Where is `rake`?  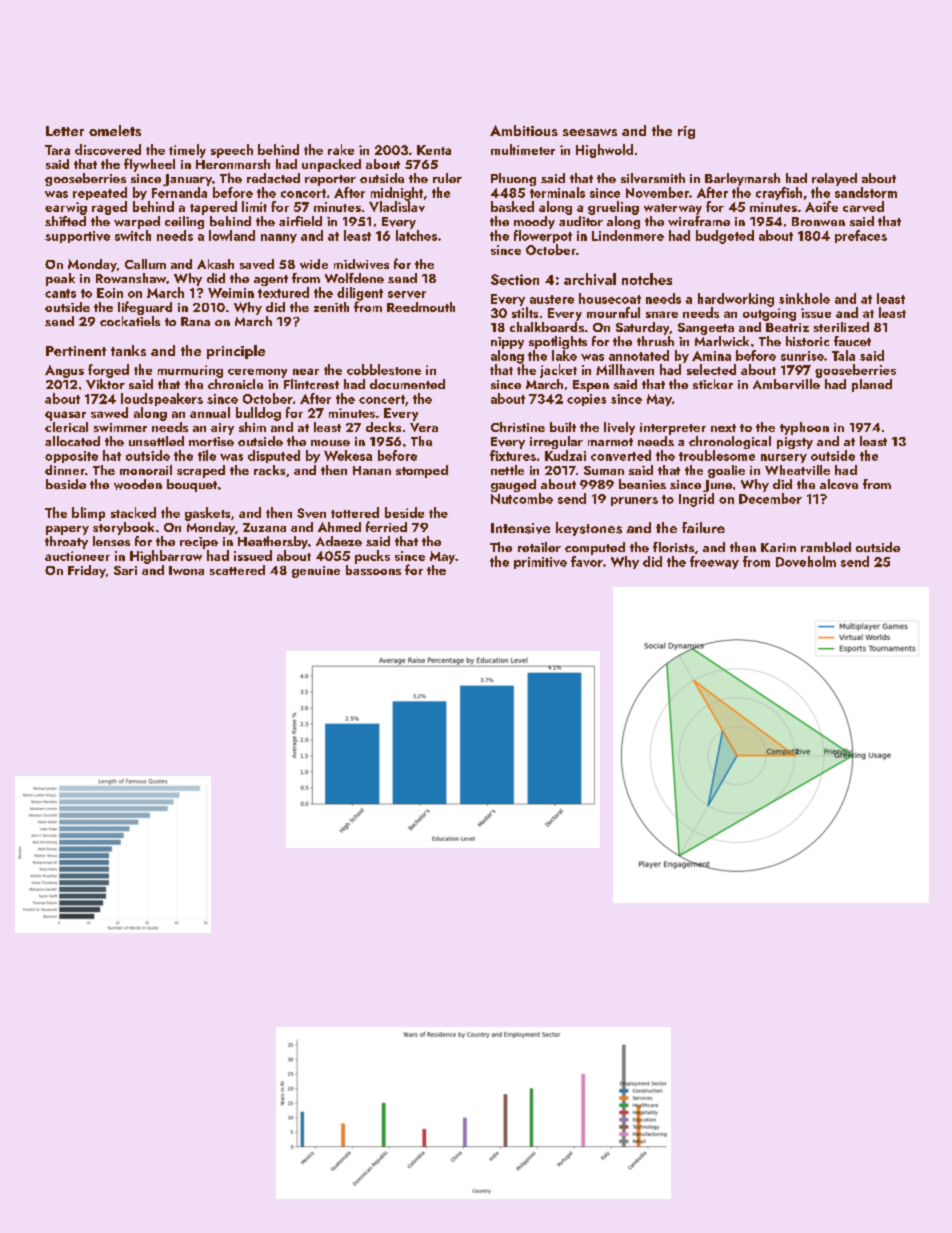
rake is located at coordinates (341, 149).
